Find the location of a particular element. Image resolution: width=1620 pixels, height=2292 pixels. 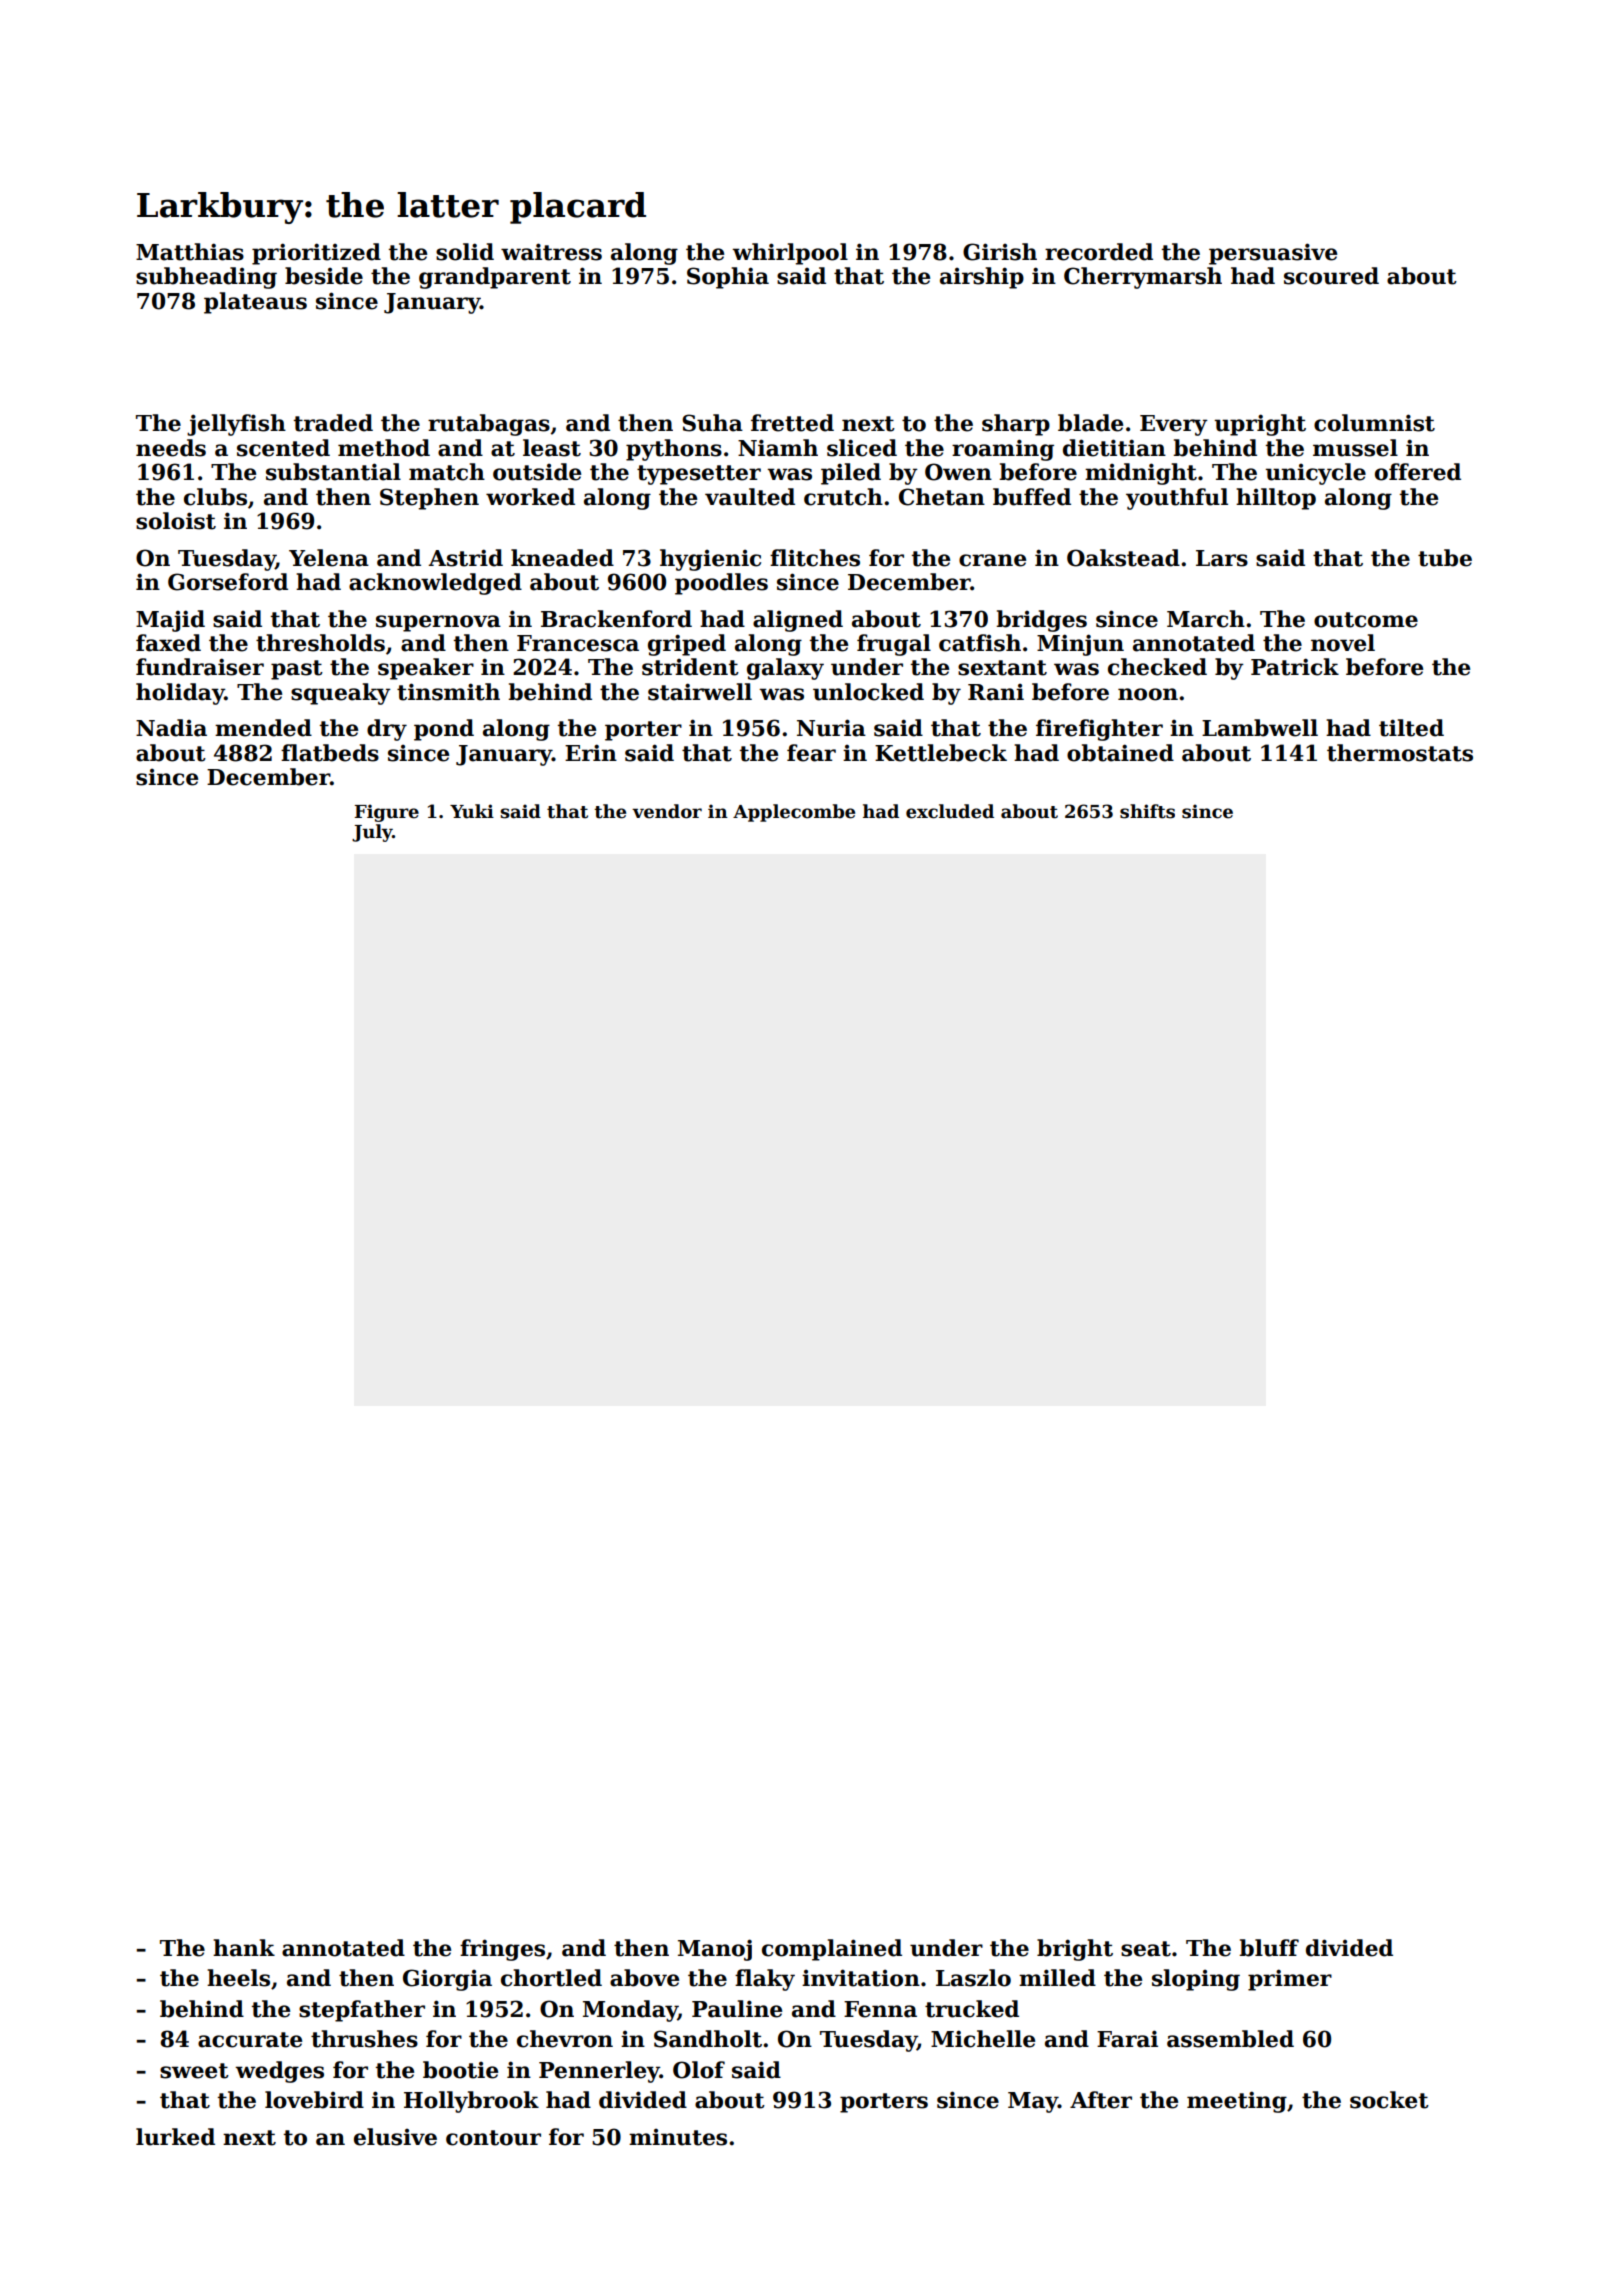

excluded is located at coordinates (950, 811).
